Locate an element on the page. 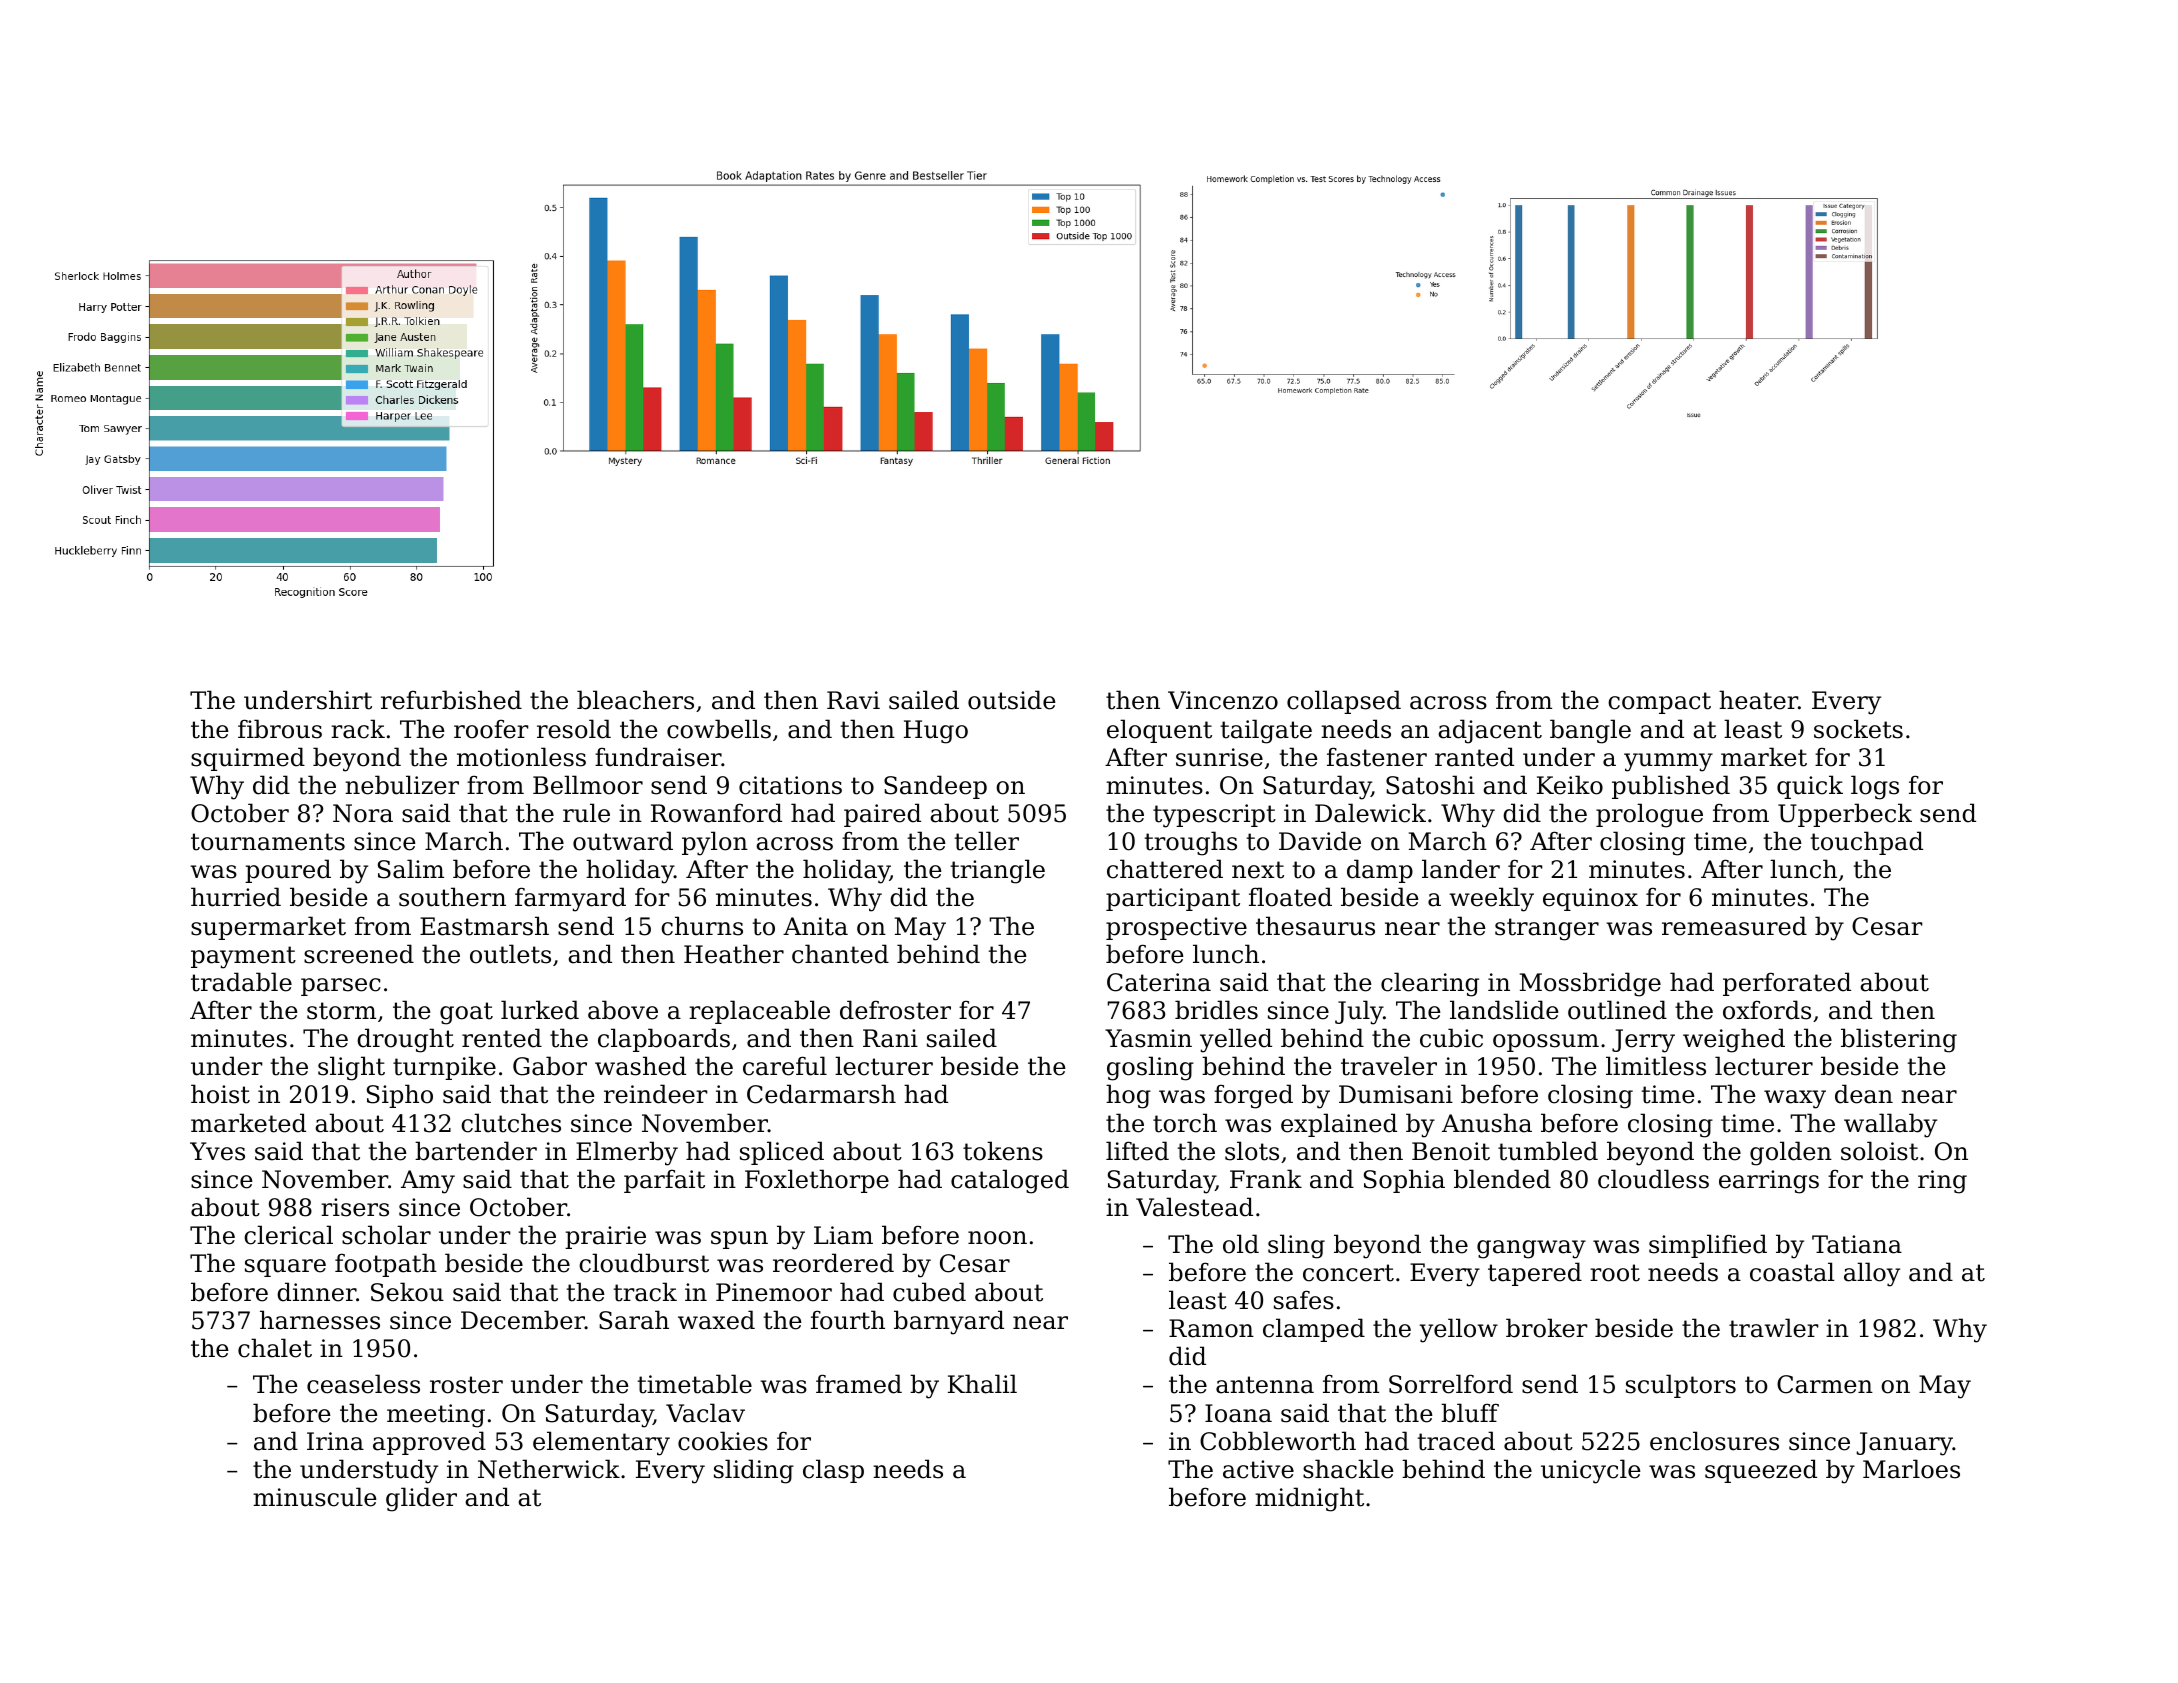  Jerry is located at coordinates (1643, 1041).
